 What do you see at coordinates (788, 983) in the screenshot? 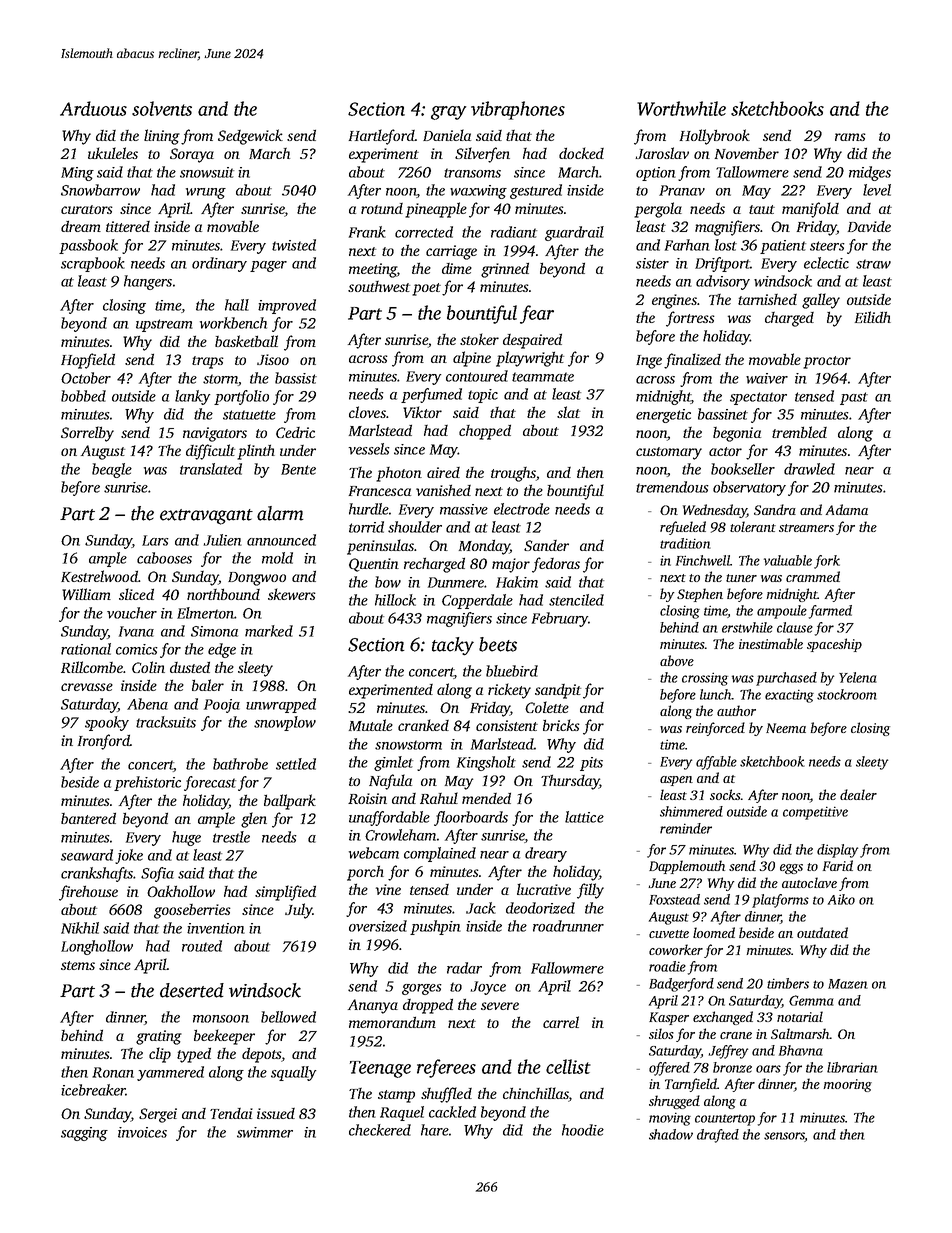
I see `timbers` at bounding box center [788, 983].
